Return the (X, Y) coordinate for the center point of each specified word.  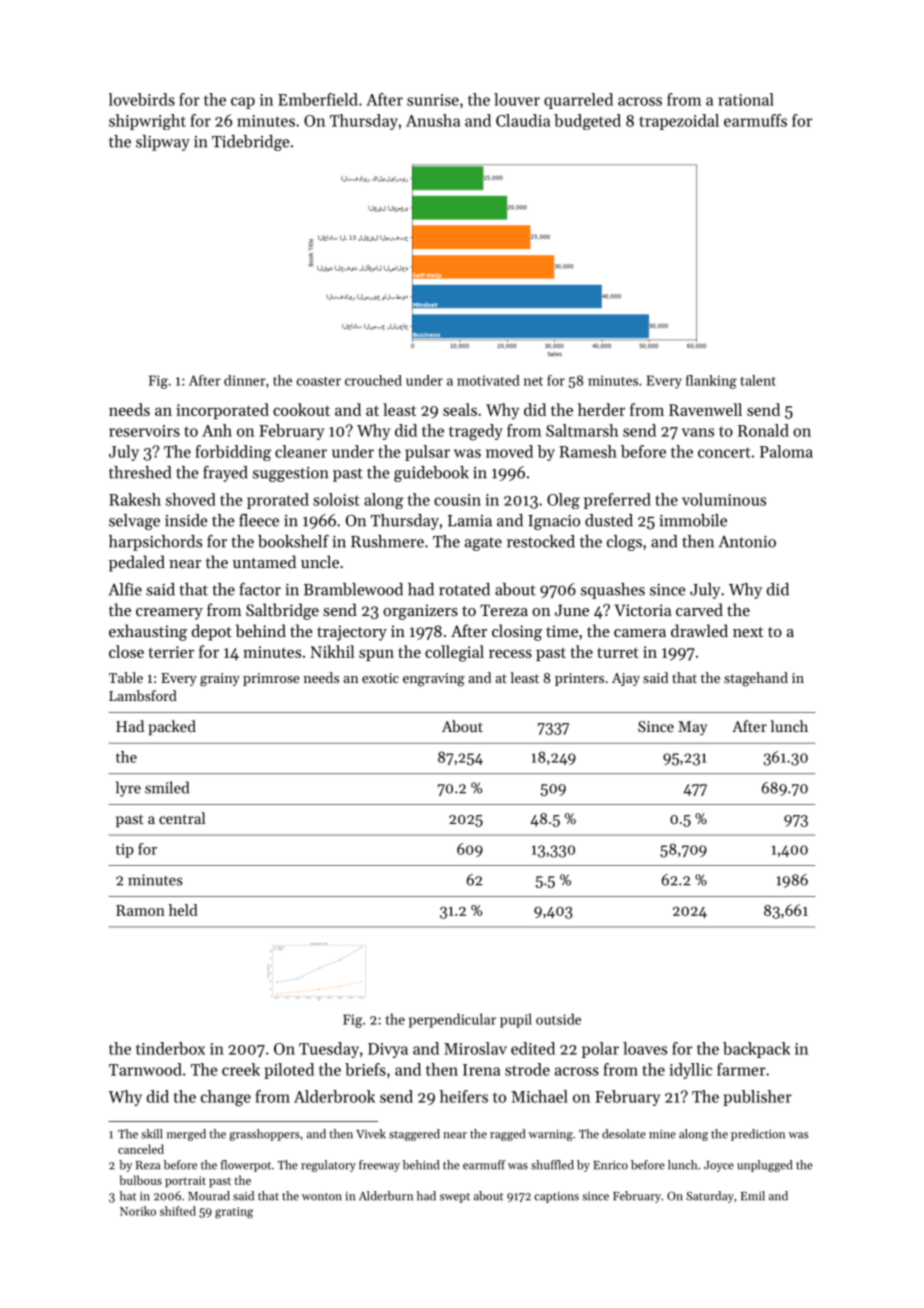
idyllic (691, 1071)
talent (758, 380)
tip (125, 851)
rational (746, 99)
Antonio (747, 541)
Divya (388, 1050)
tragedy (476, 432)
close (126, 651)
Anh (217, 430)
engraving (434, 680)
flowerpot (246, 1166)
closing (517, 632)
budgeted (587, 122)
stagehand (756, 679)
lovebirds (142, 99)
